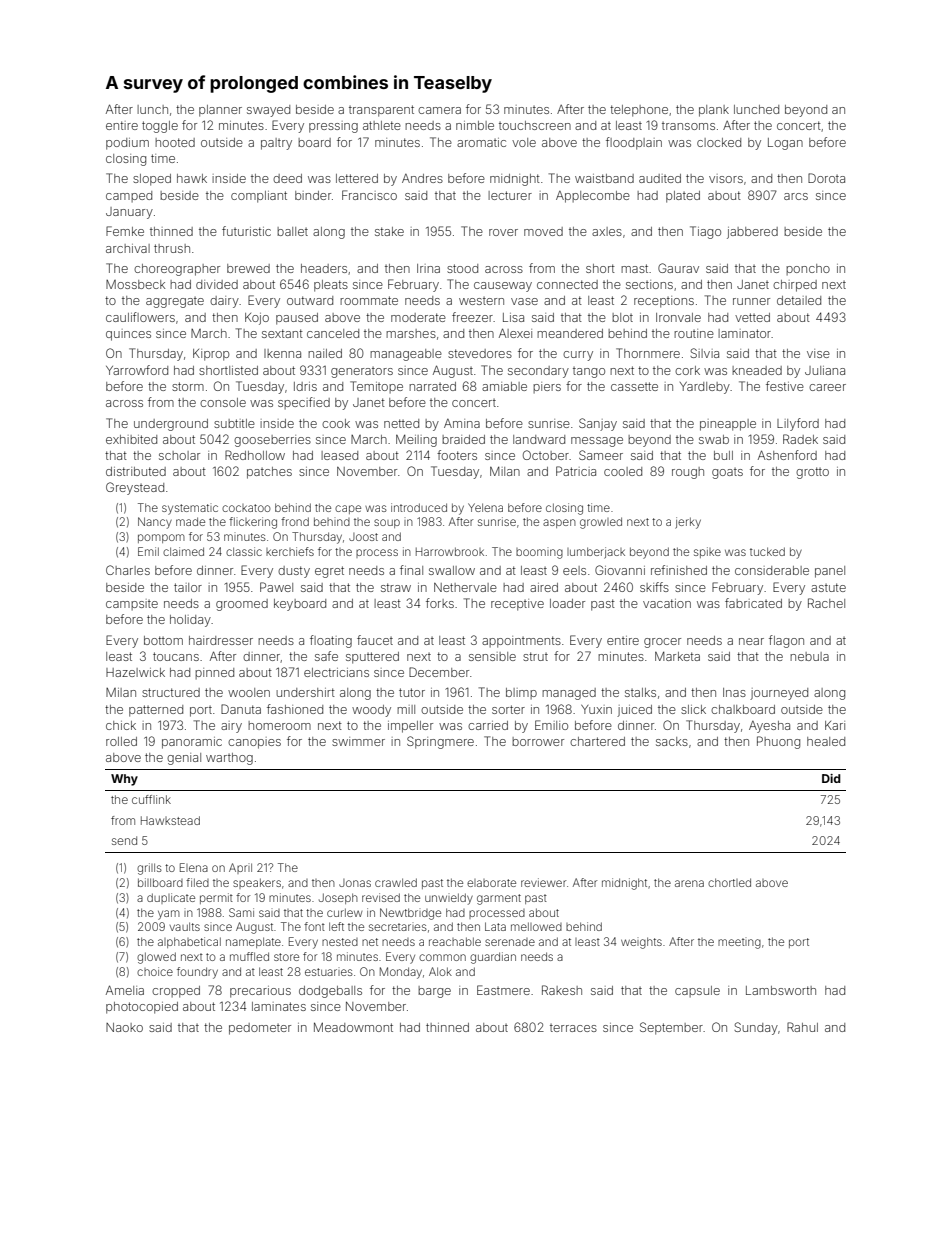  Describe the element at coordinates (796, 196) in the image. I see `arcs` at that location.
